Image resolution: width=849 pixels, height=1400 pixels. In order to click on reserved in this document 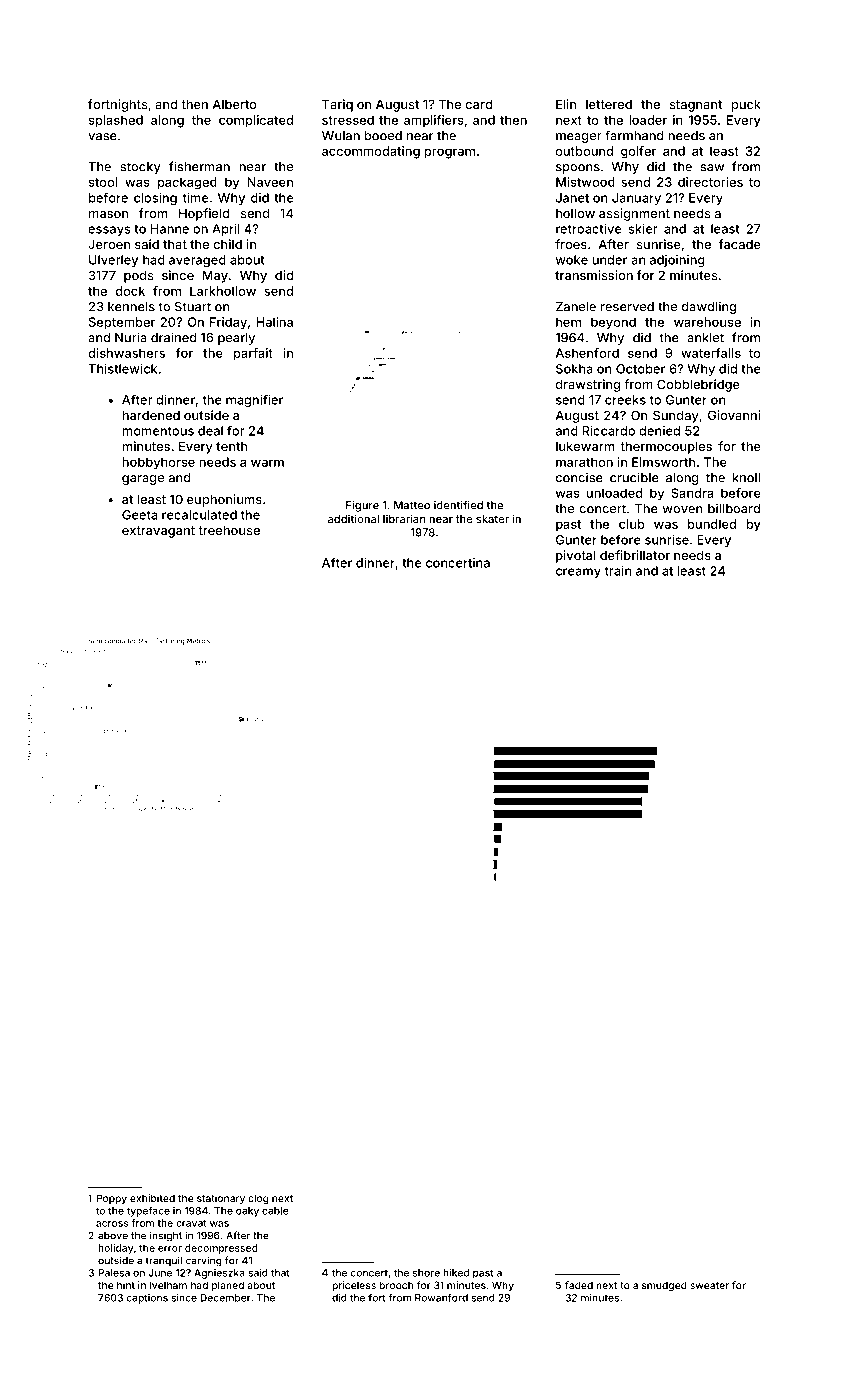, I will do `click(627, 307)`.
